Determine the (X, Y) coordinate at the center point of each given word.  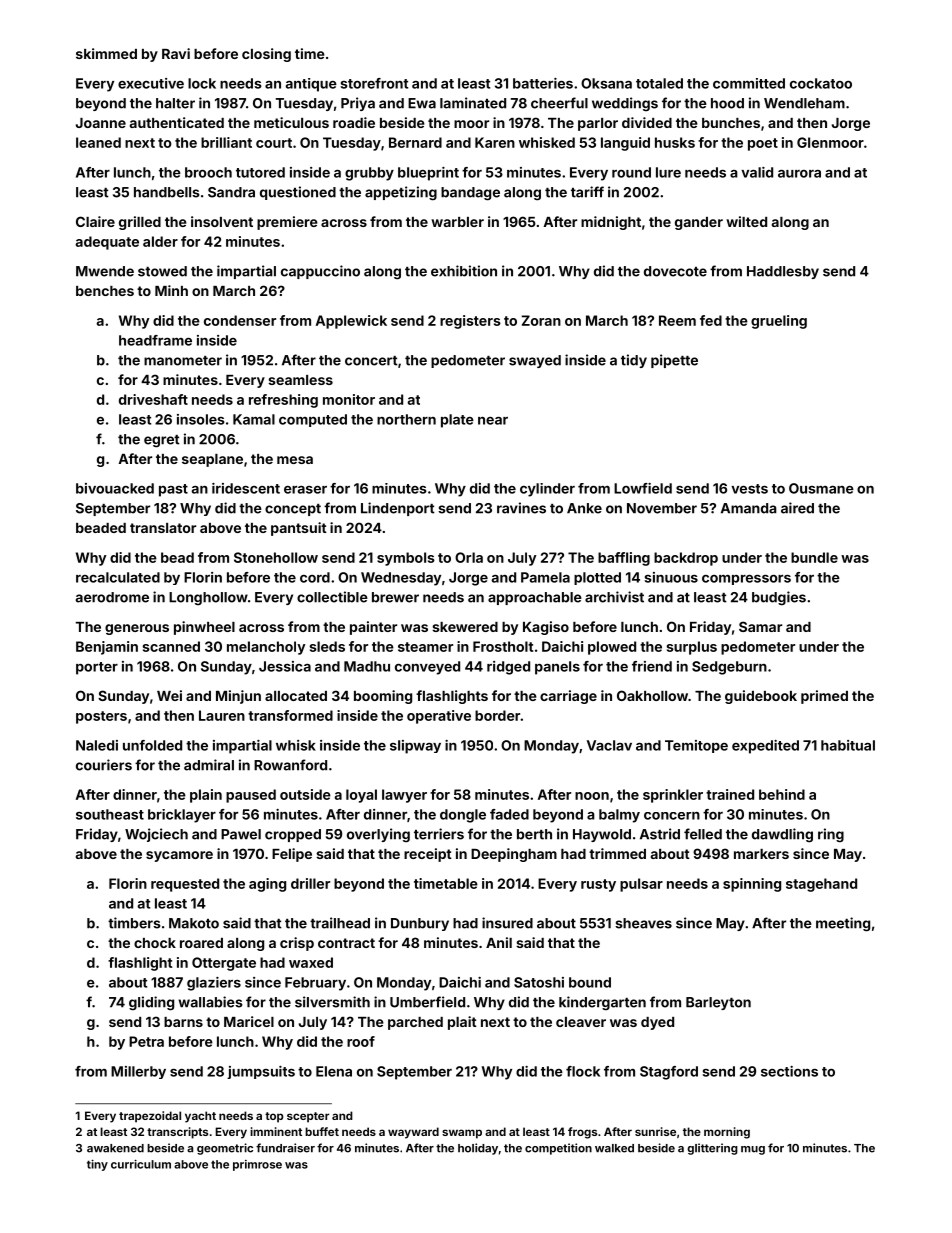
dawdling (782, 835)
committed (749, 83)
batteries (543, 83)
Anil (499, 942)
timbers (134, 923)
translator (163, 528)
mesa (295, 460)
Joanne (101, 123)
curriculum (141, 1164)
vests (749, 489)
